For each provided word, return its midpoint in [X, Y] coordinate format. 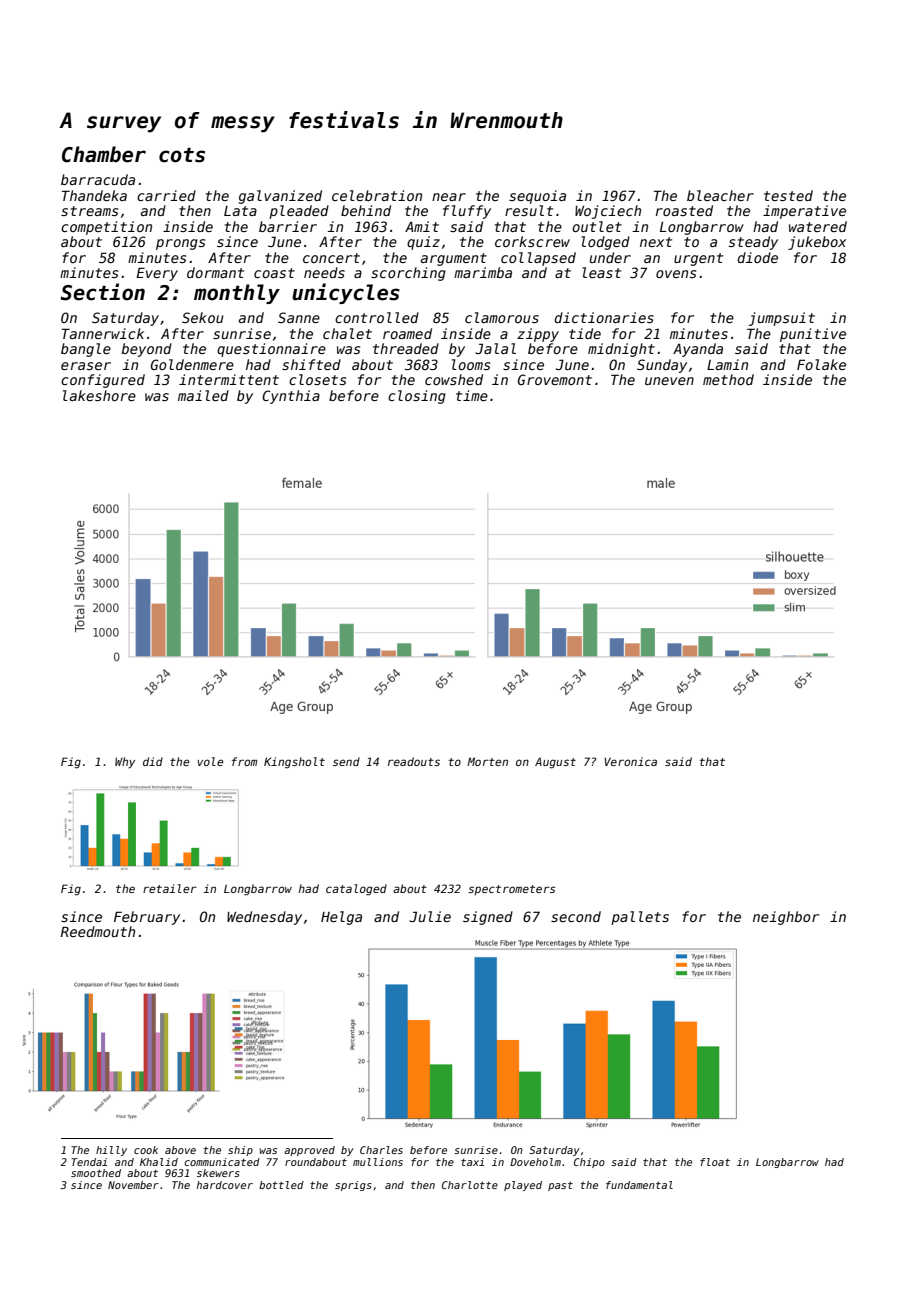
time [472, 395]
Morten [487, 761]
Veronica [630, 761]
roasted [684, 210]
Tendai [89, 1162]
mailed [203, 395]
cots [182, 155]
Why [125, 763]
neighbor [786, 918]
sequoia [537, 197]
